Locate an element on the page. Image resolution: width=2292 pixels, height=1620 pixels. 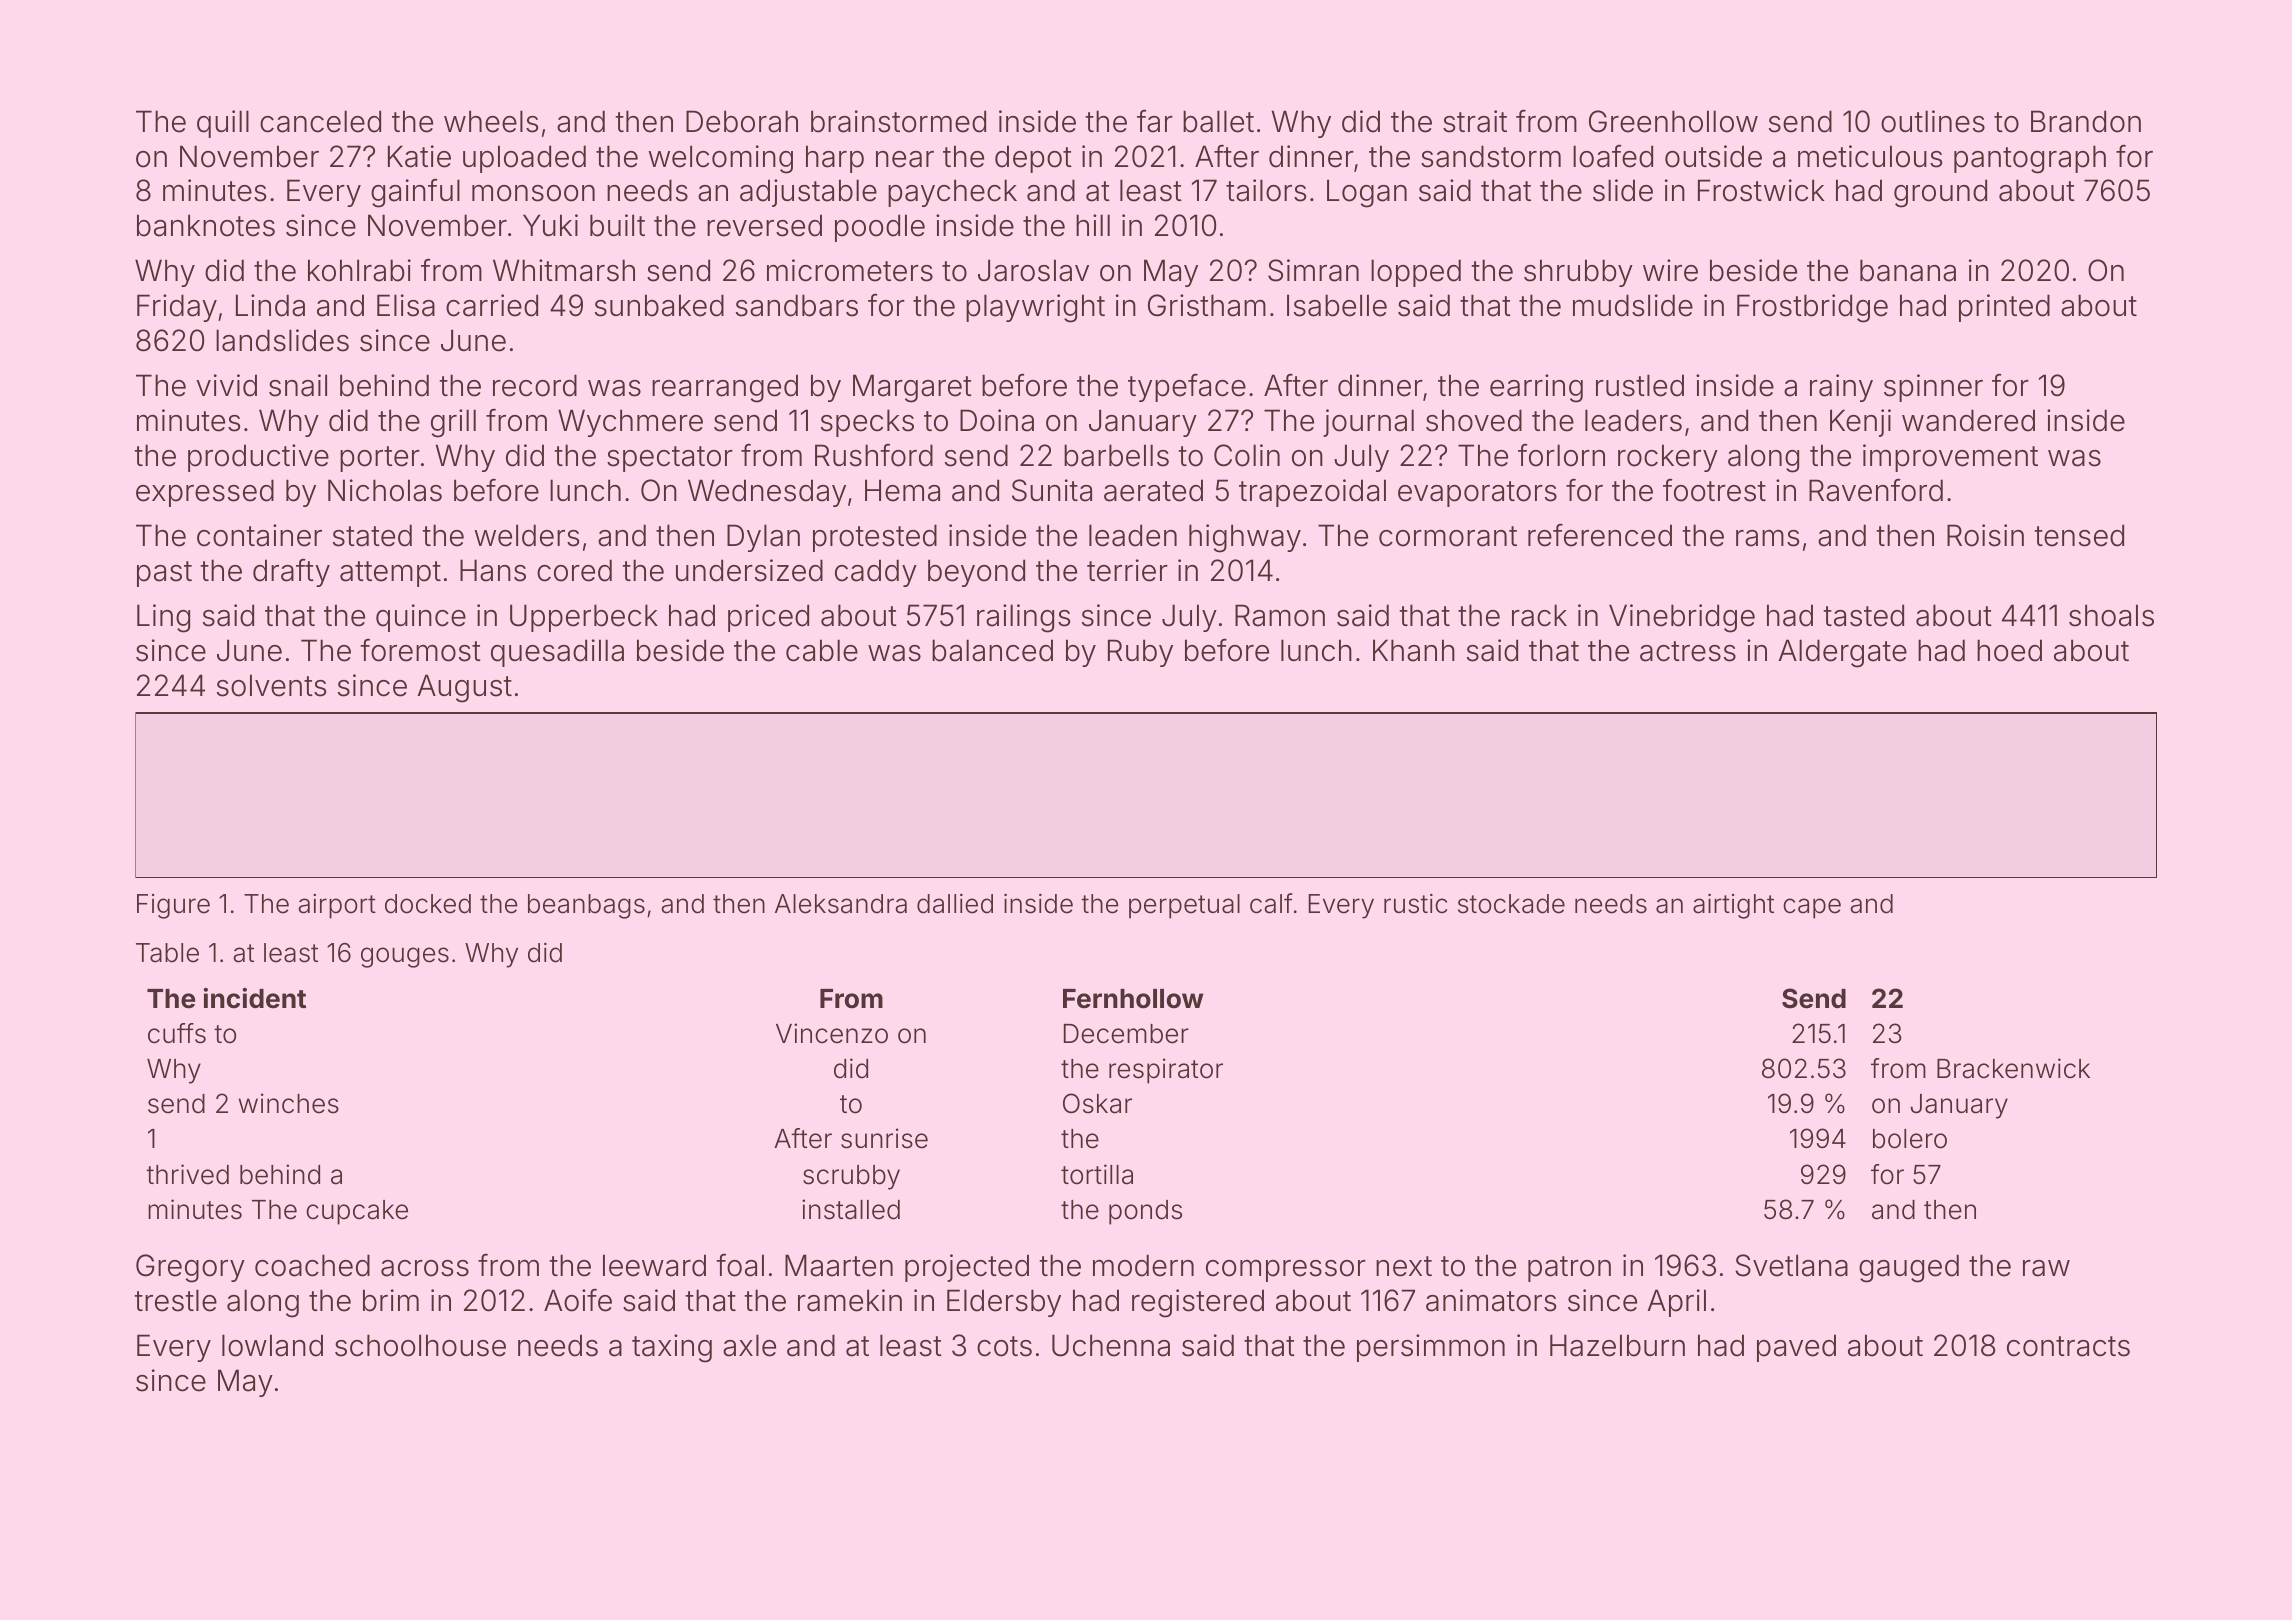
expressed is located at coordinates (205, 493).
